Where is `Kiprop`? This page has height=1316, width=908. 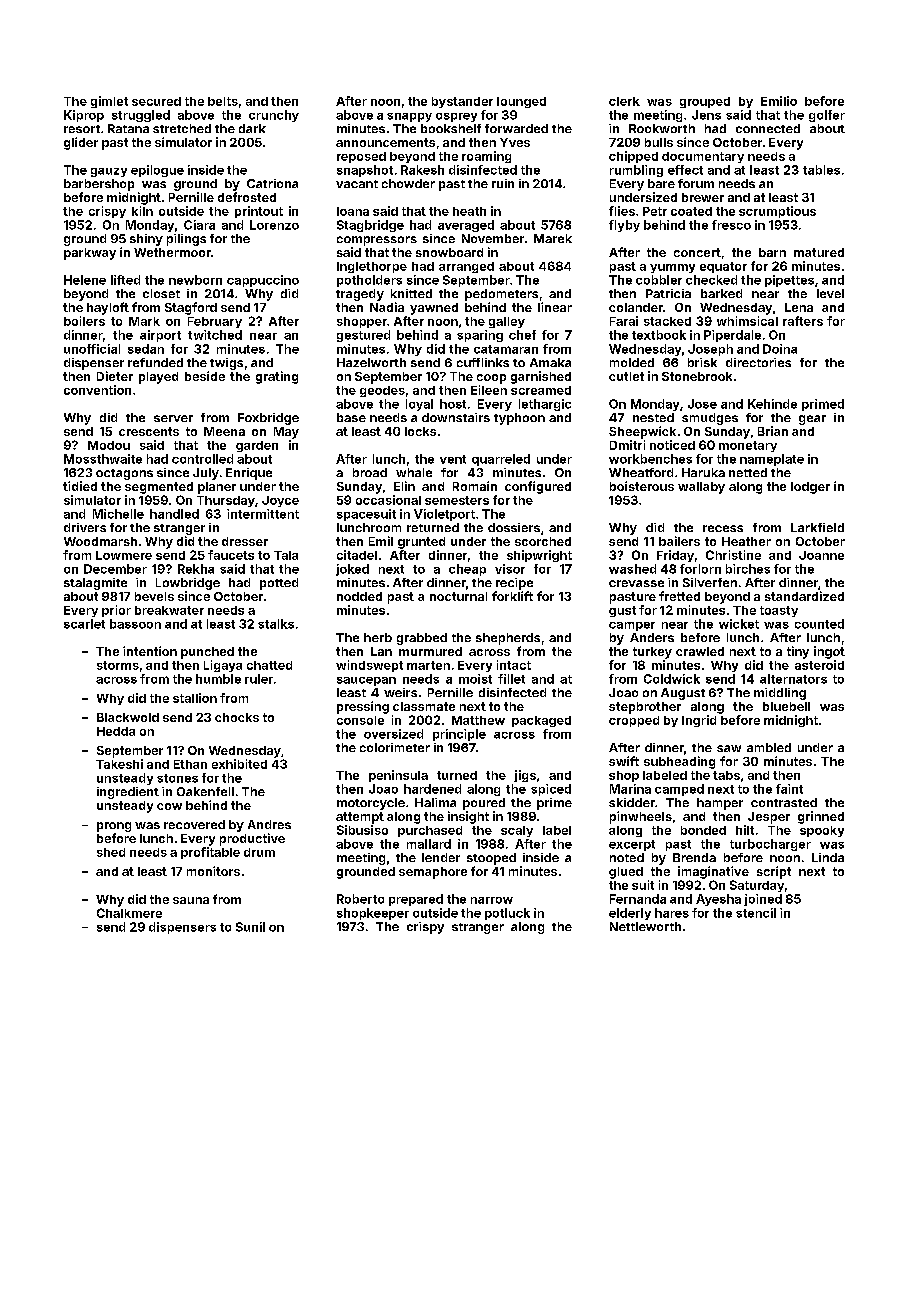 Kiprop is located at coordinates (84, 116).
